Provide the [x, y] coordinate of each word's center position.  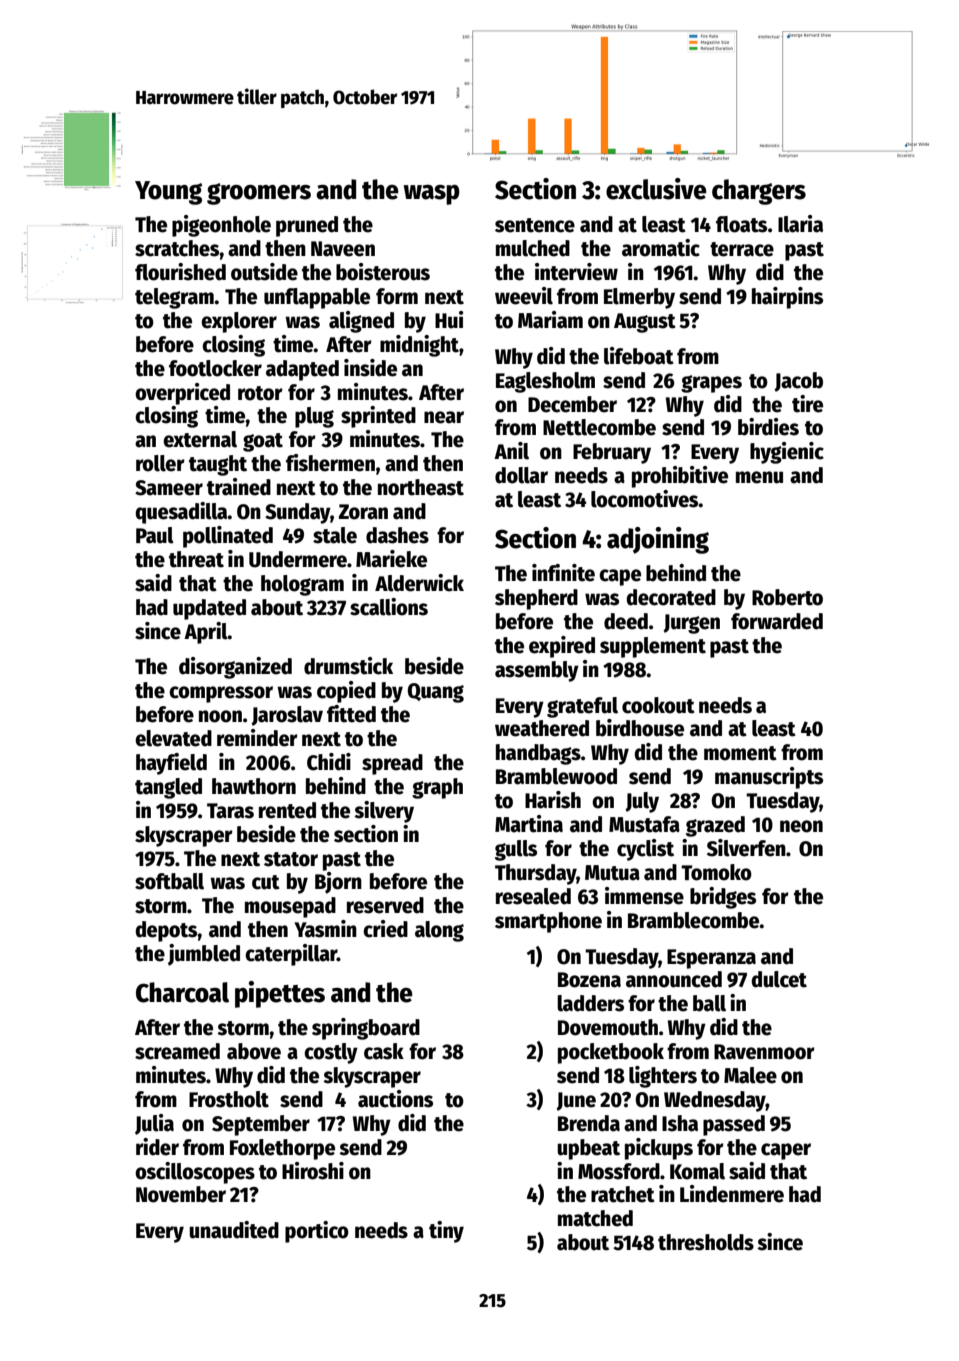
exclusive [656, 189]
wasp [431, 195]
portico [317, 1232]
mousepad [290, 907]
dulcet [779, 979]
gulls [516, 850]
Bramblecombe [694, 920]
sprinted [378, 417]
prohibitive [680, 477]
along [439, 931]
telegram [174, 298]
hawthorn [254, 786]
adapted [302, 370]
